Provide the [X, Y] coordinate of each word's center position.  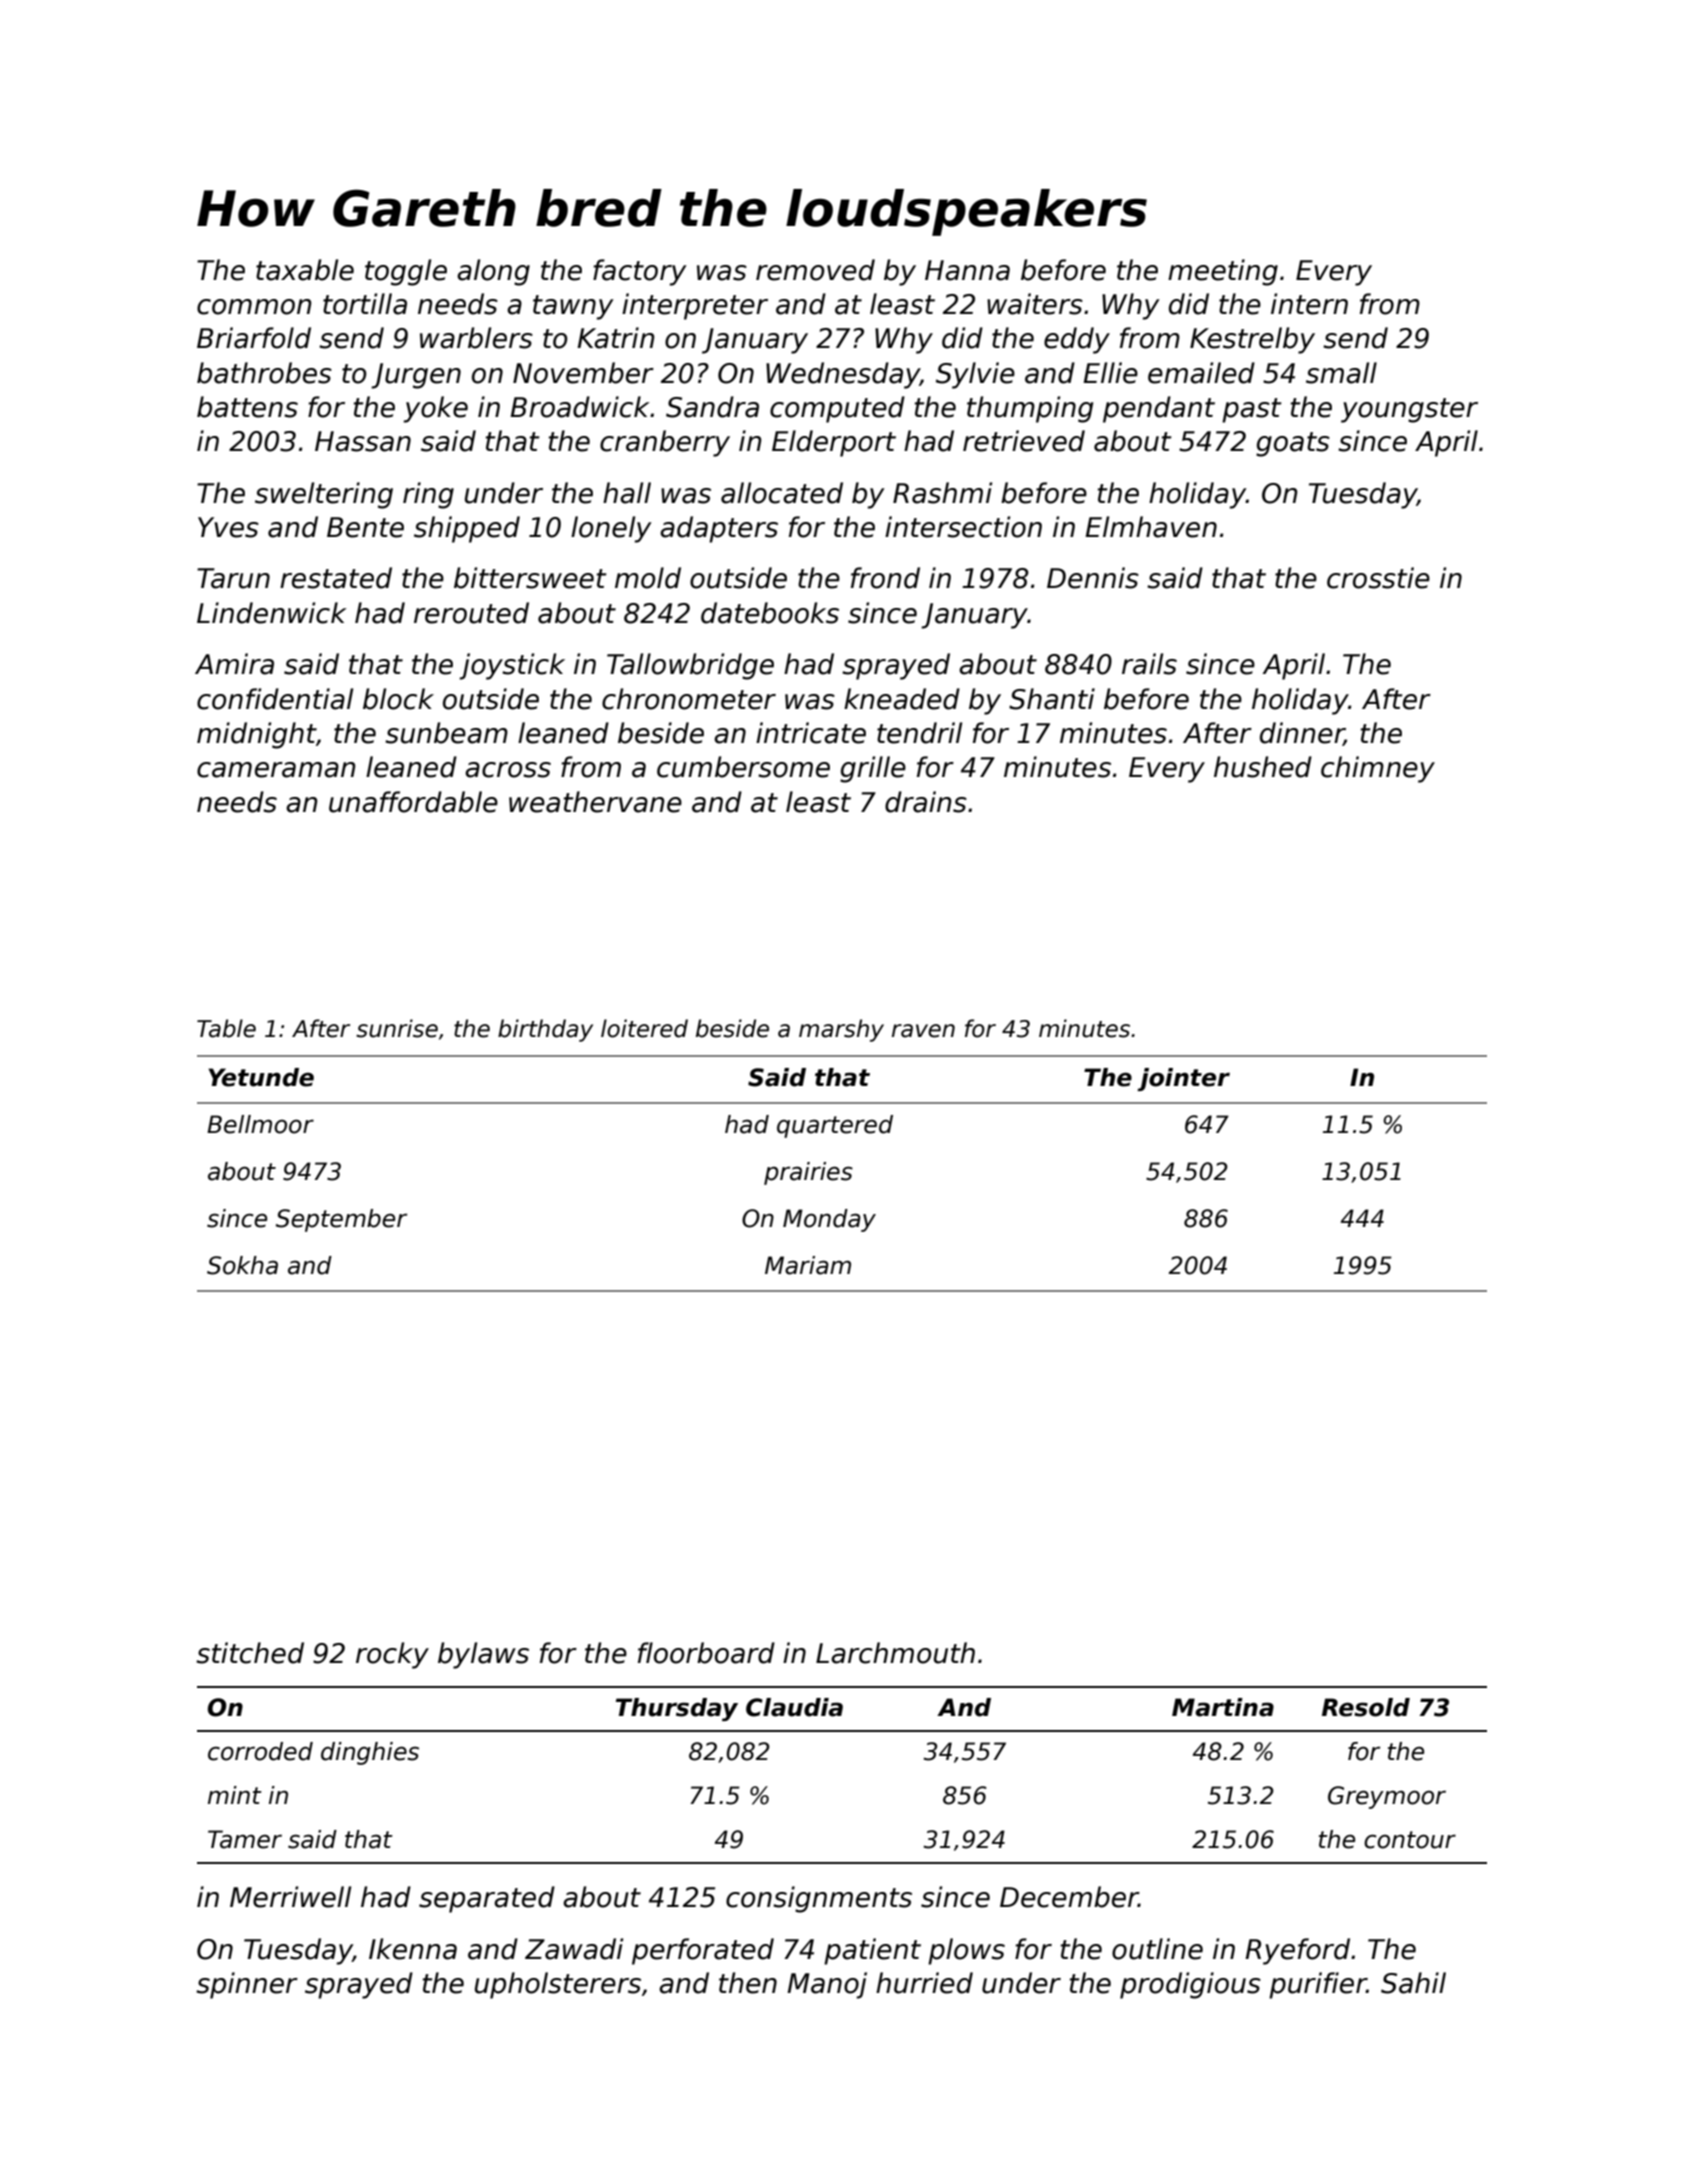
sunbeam [446, 733]
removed [815, 270]
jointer [1183, 1079]
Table [226, 1028]
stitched [250, 1653]
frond [885, 578]
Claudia [794, 1707]
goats [1293, 444]
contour [1410, 1840]
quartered [835, 1126]
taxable [305, 270]
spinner [247, 1985]
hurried [924, 1983]
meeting [1223, 272]
